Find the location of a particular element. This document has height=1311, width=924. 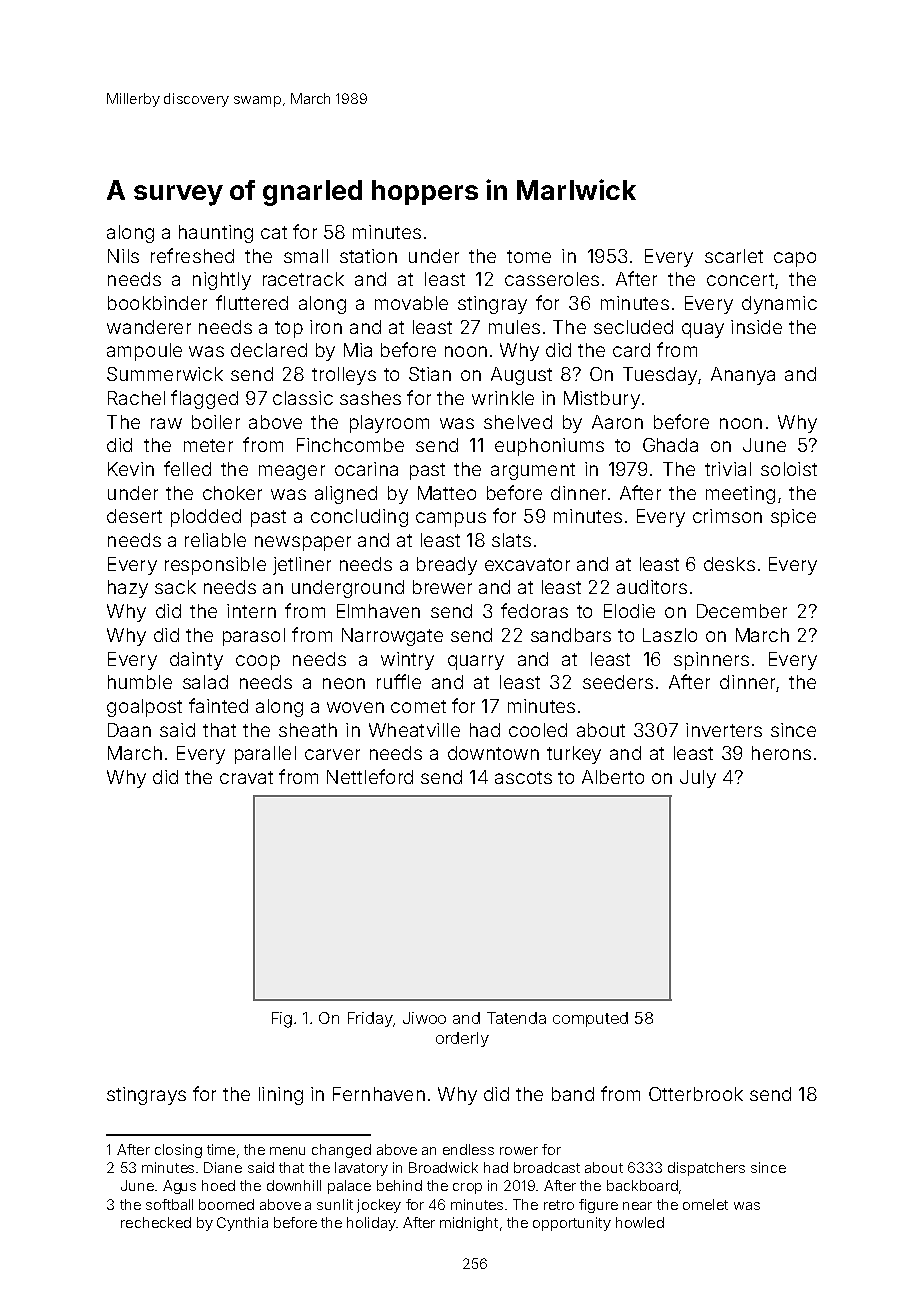

Cynthia is located at coordinates (242, 1224).
